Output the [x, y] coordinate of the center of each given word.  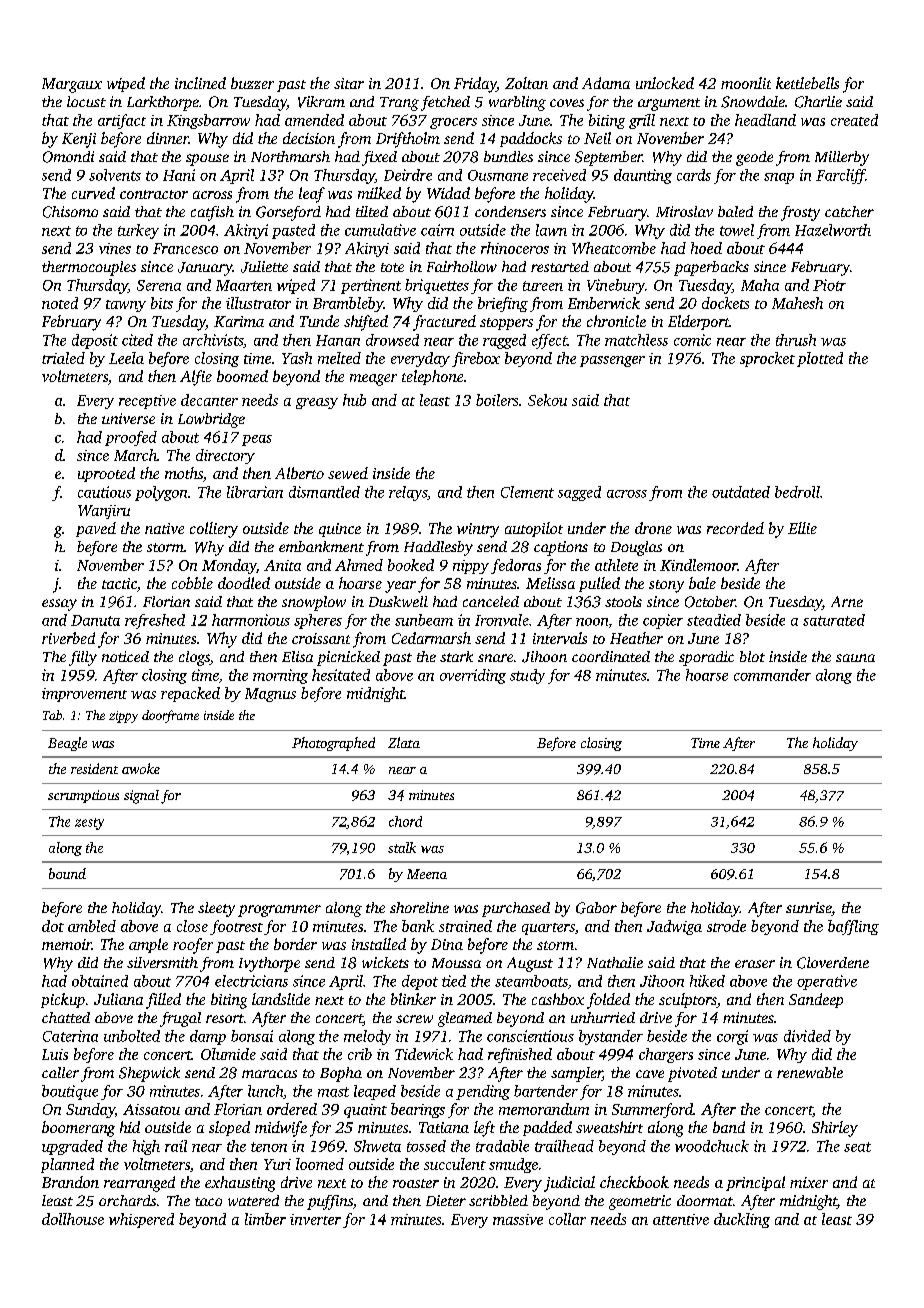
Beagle [67, 744]
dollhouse [73, 1219]
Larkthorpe [163, 103]
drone [653, 528]
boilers [497, 400]
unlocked [665, 83]
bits [162, 303]
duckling [742, 1220]
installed [379, 944]
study [527, 676]
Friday [475, 85]
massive [518, 1219]
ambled [92, 926]
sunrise [808, 907]
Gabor [596, 908]
